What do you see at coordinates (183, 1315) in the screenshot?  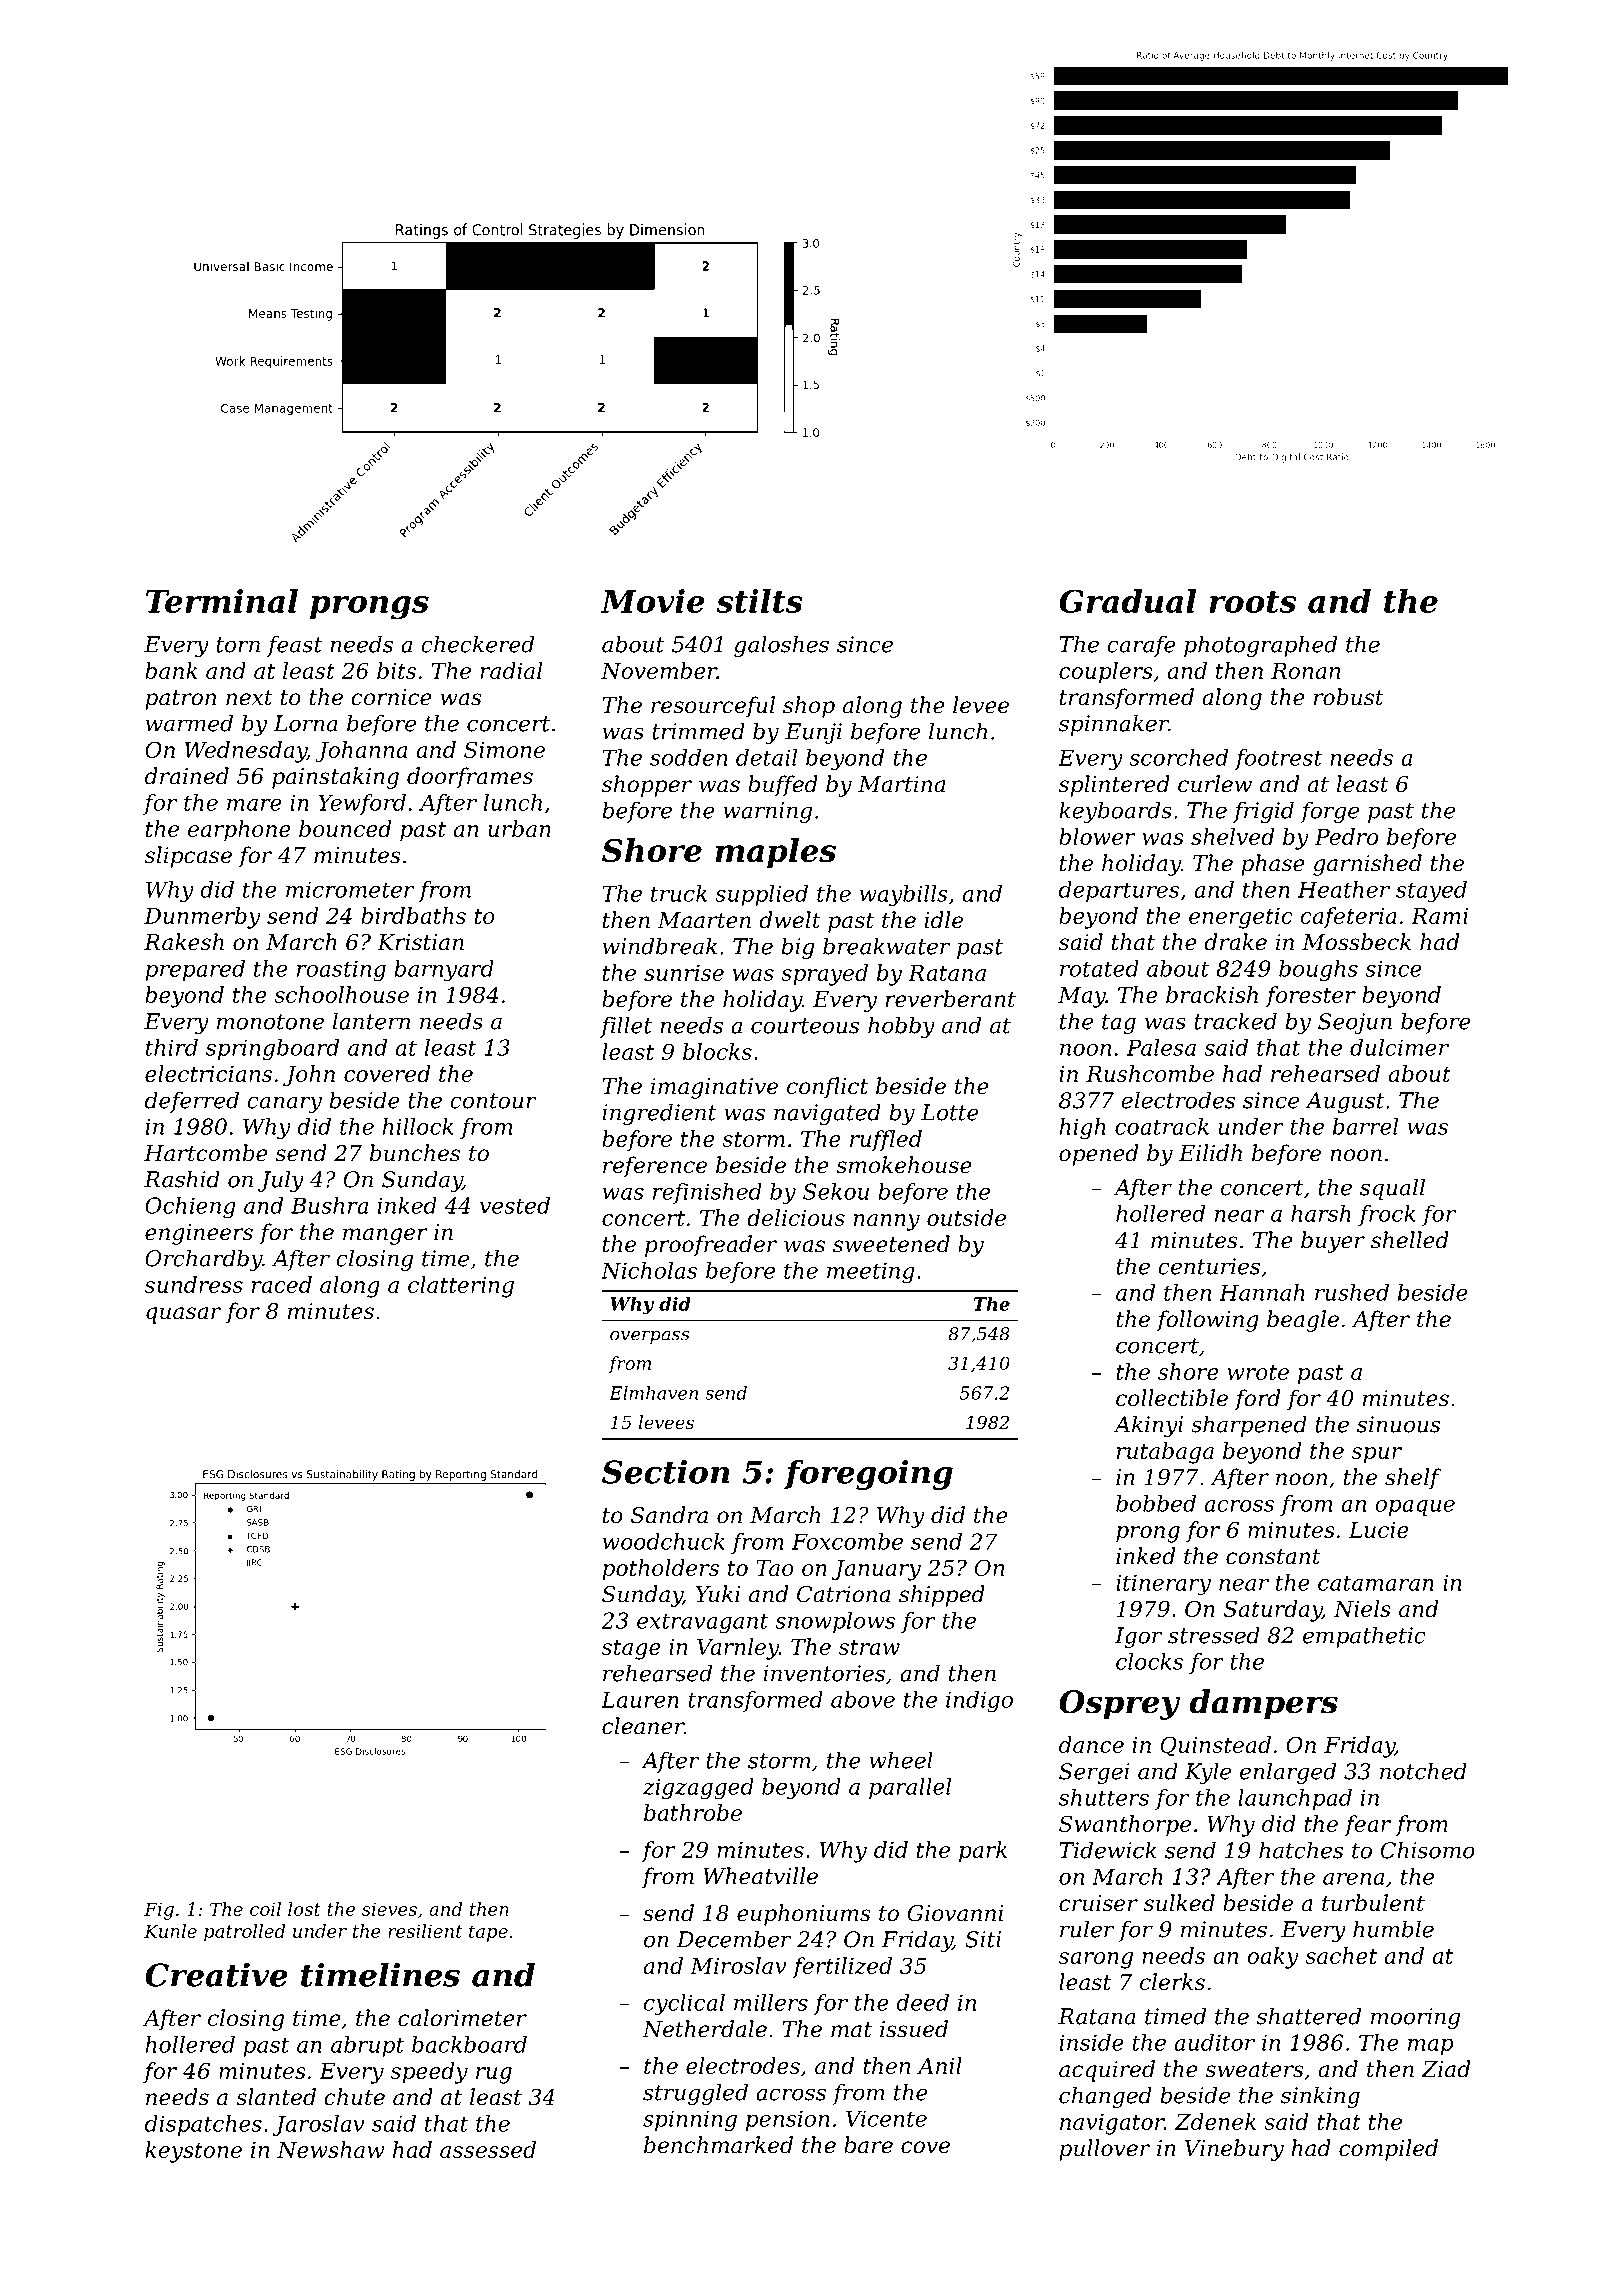 I see `quasar` at bounding box center [183, 1315].
